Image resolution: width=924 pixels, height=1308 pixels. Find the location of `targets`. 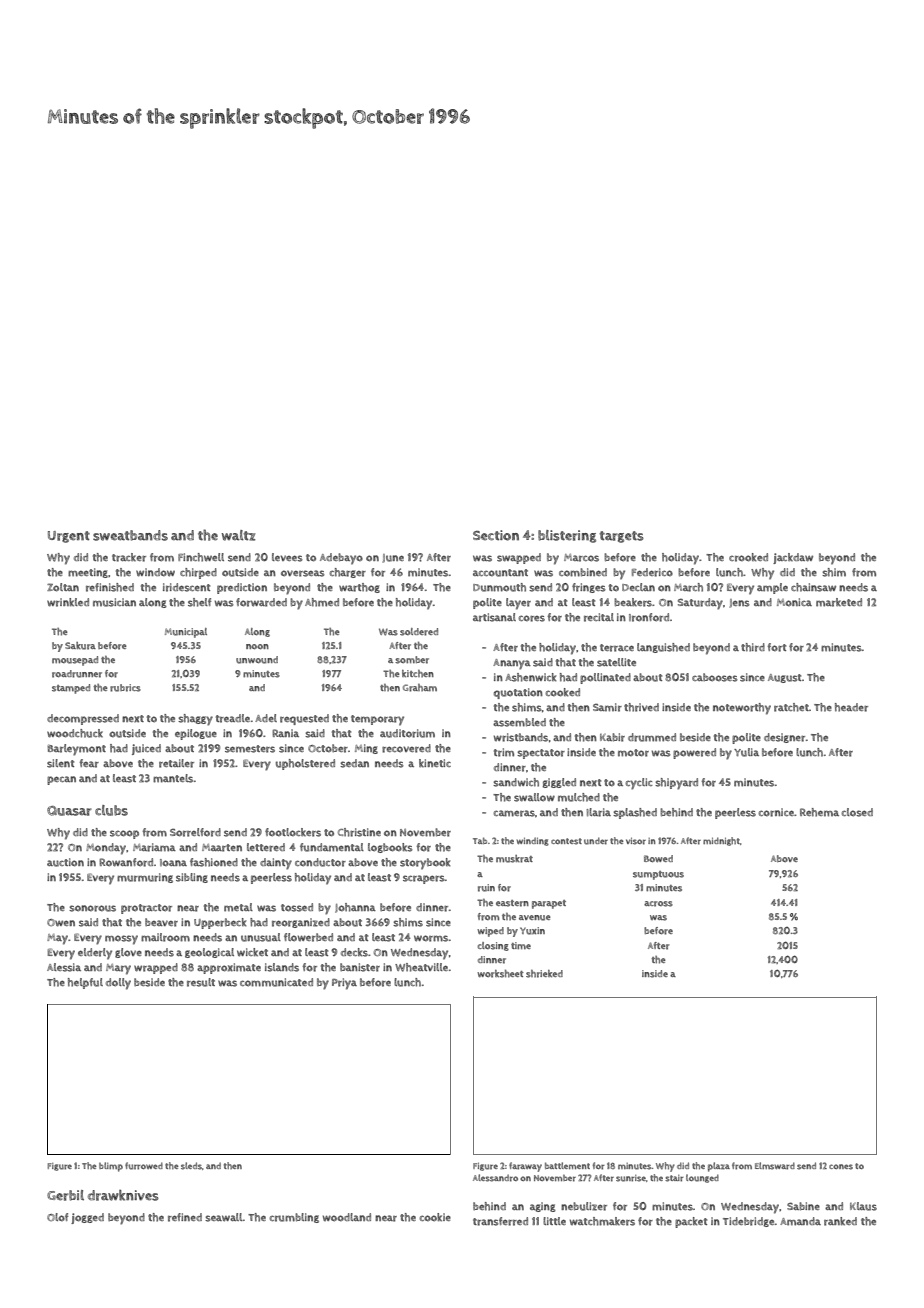

targets is located at coordinates (621, 537).
